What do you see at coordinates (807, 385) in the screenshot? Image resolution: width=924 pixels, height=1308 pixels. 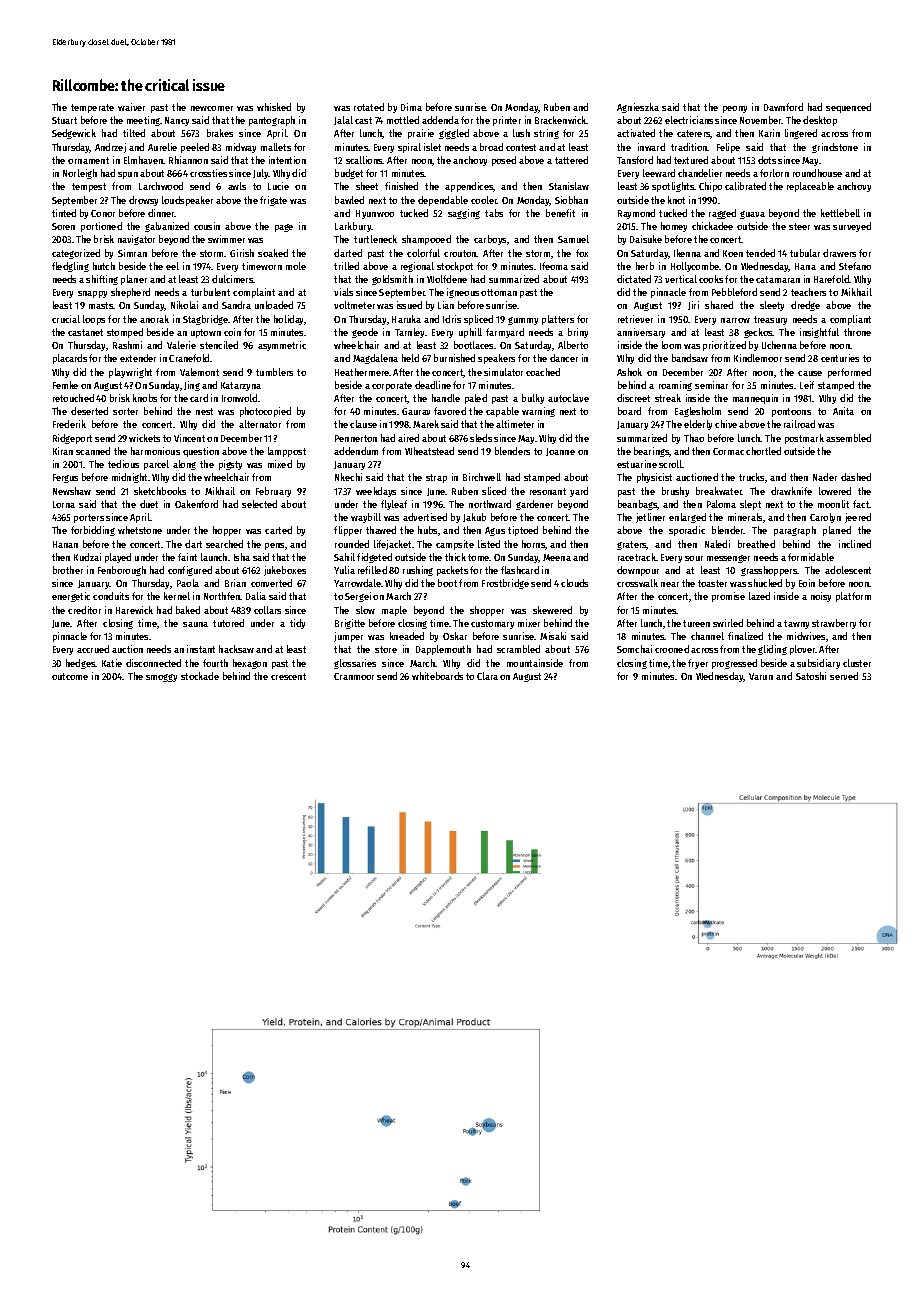 I see `Leif` at bounding box center [807, 385].
